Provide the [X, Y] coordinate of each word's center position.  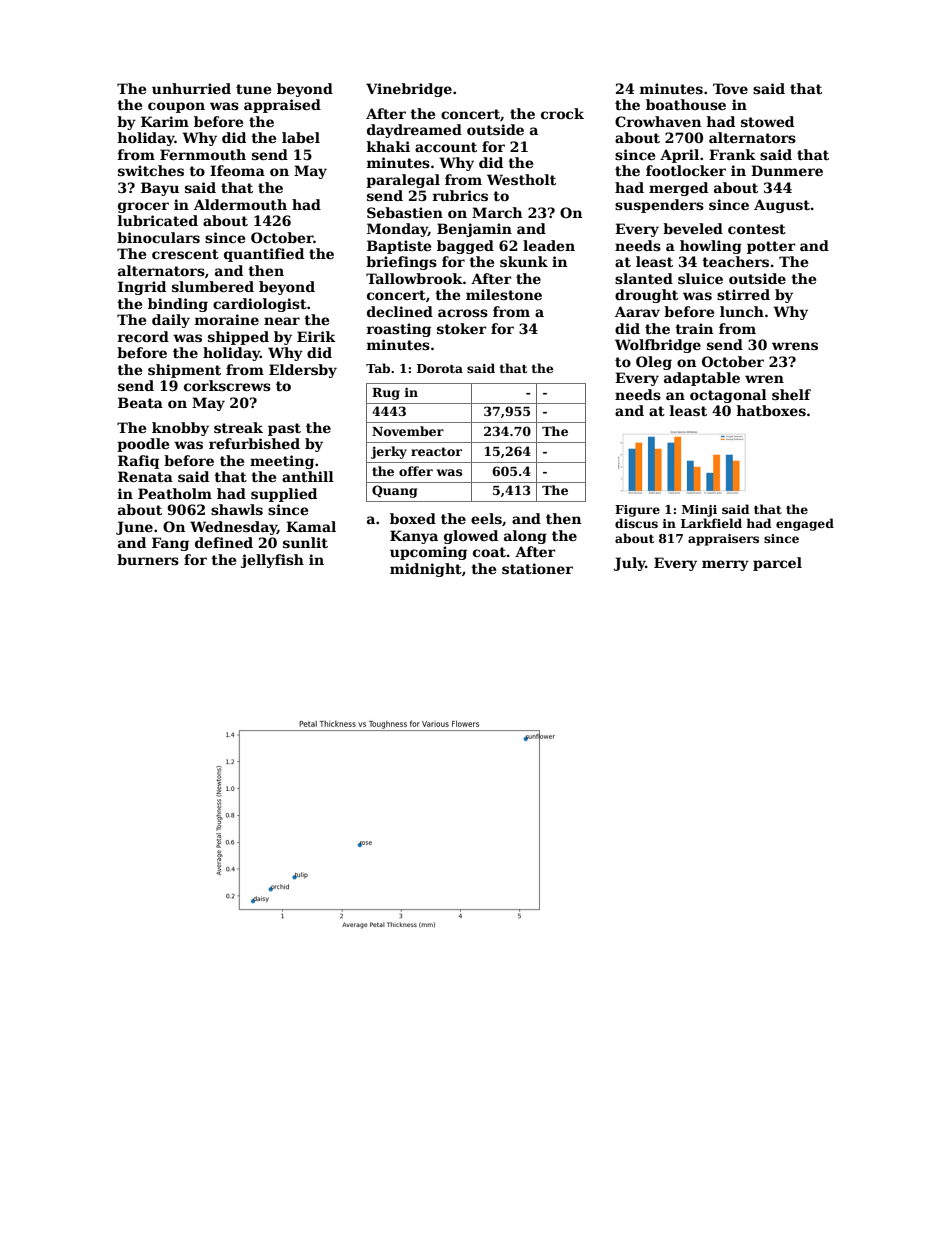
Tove [730, 88]
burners [148, 559]
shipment [184, 371]
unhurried [191, 88]
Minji [699, 511]
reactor [436, 451]
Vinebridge [409, 90]
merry [725, 565]
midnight [426, 570]
